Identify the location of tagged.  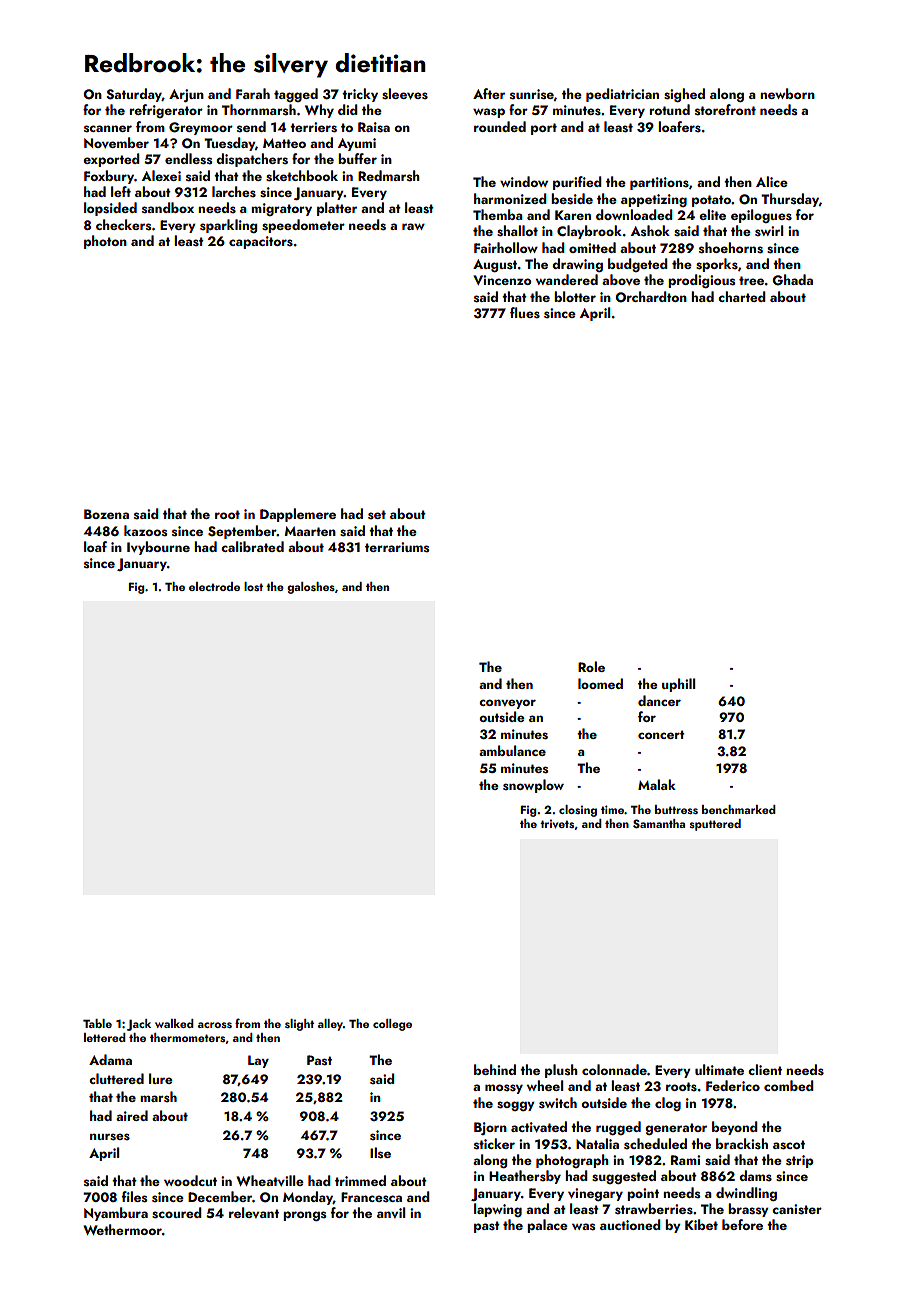
(296, 95).
